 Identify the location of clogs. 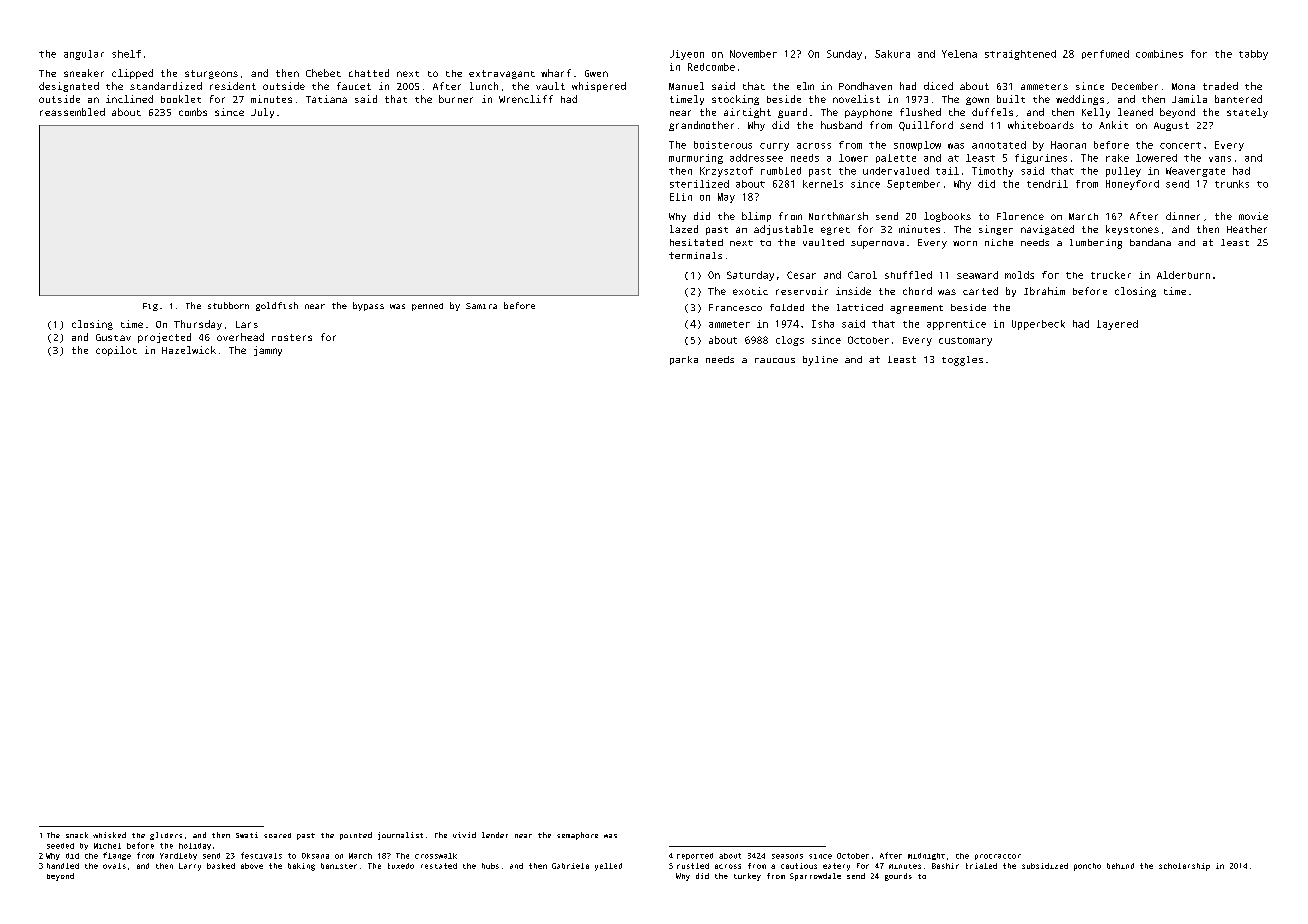
(790, 341).
